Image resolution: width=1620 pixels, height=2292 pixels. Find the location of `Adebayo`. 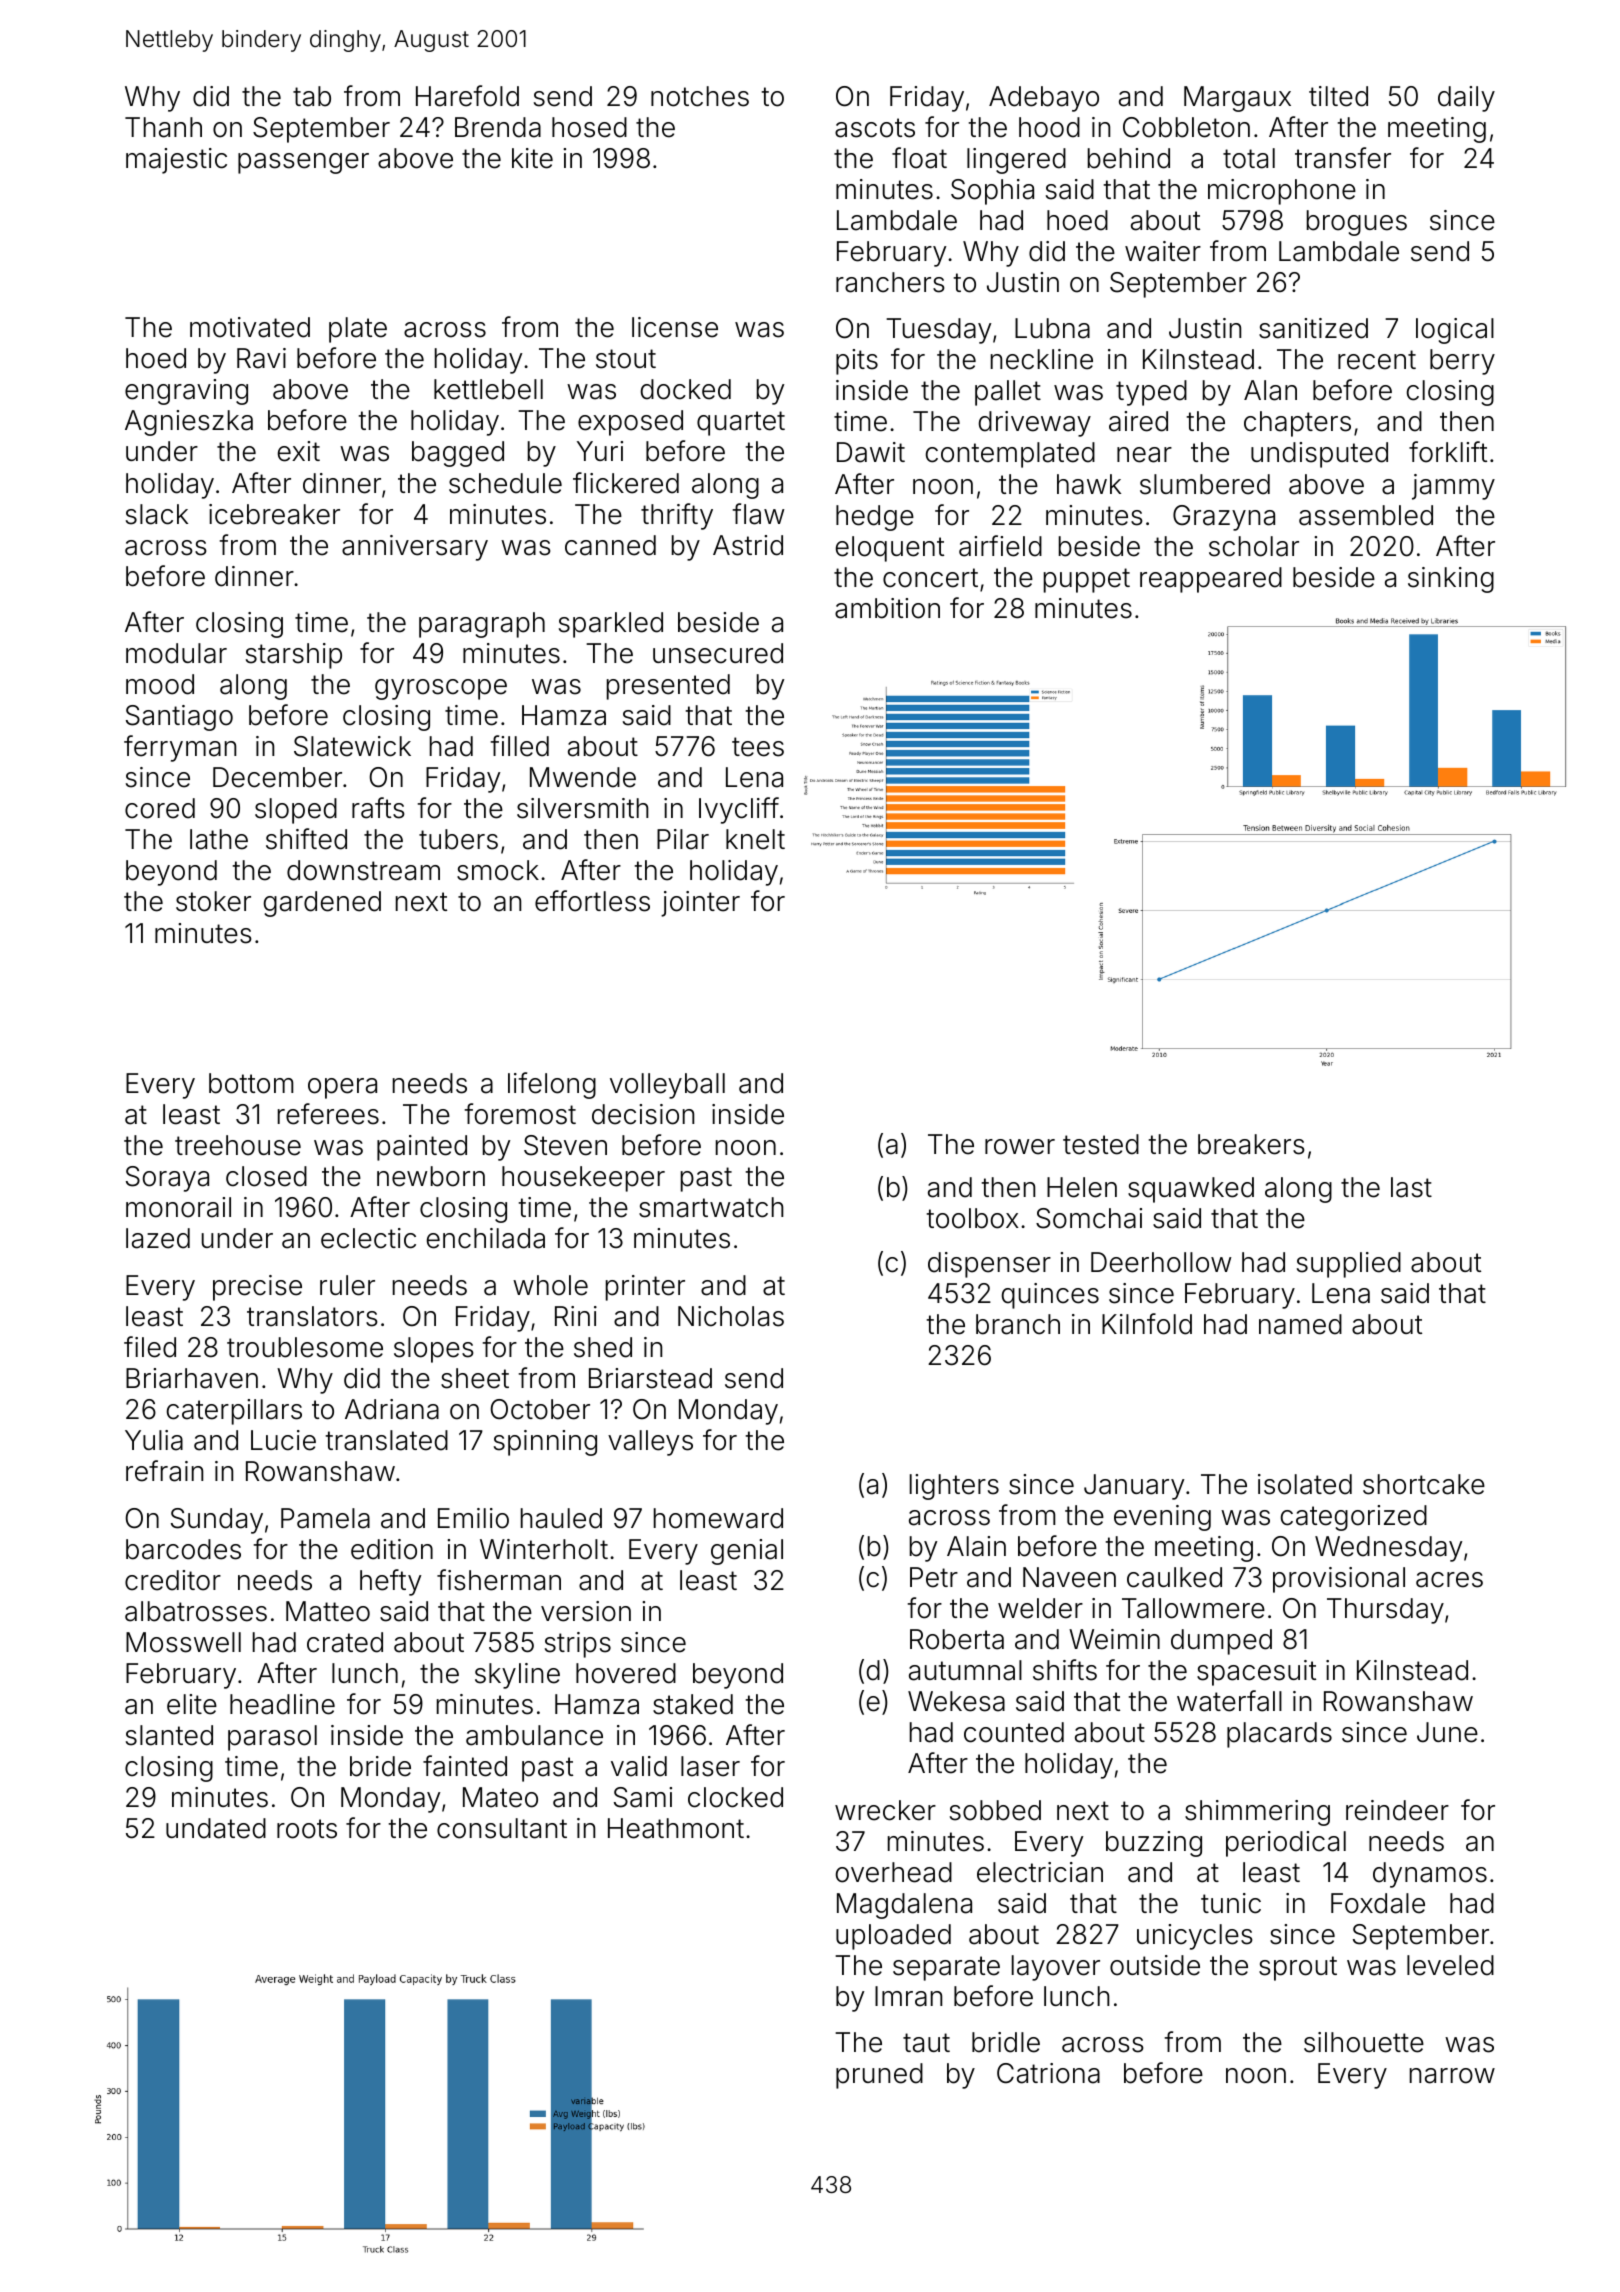

Adebayo is located at coordinates (1044, 99).
